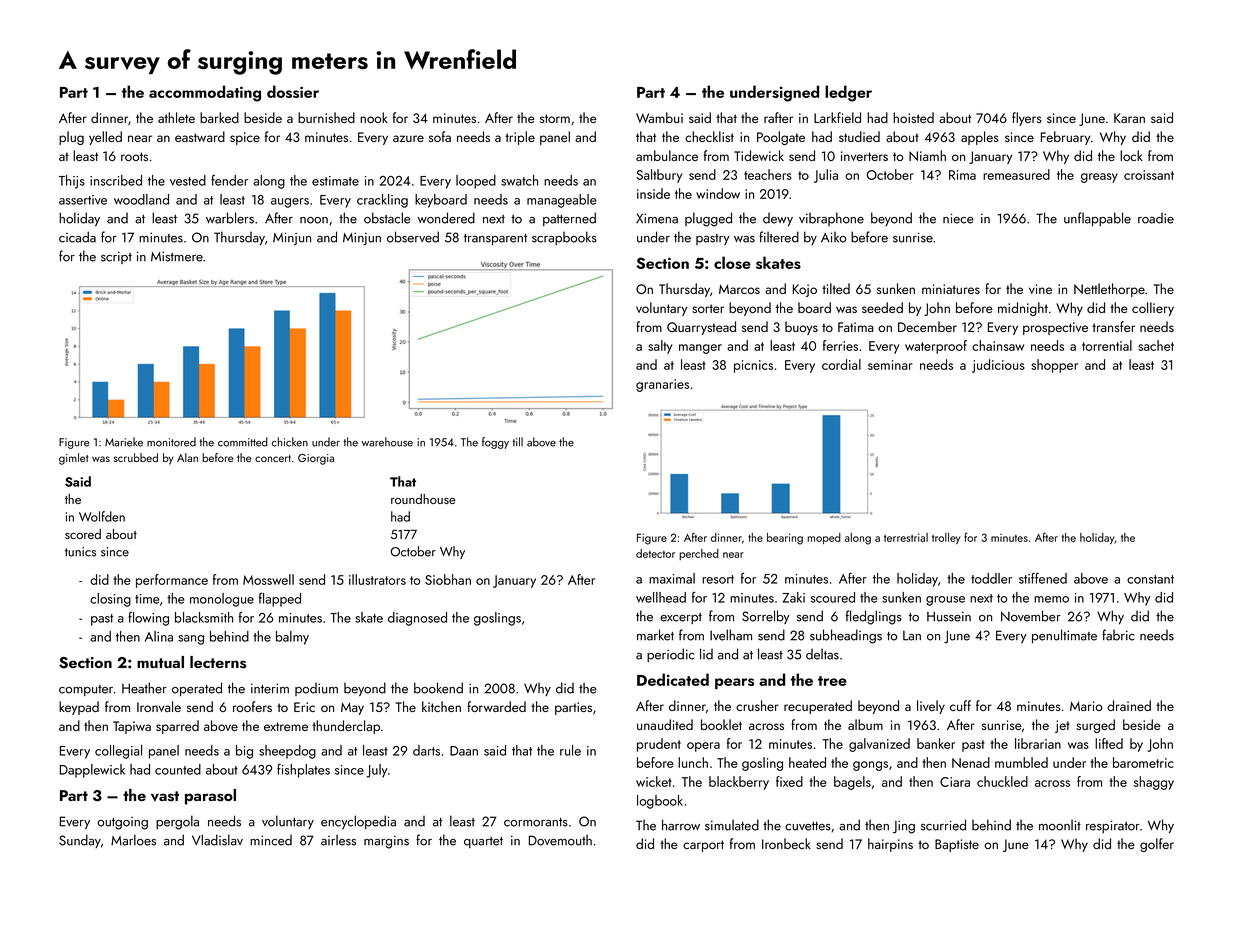 The height and width of the image is (952, 1233). What do you see at coordinates (1051, 599) in the image?
I see `memo` at bounding box center [1051, 599].
